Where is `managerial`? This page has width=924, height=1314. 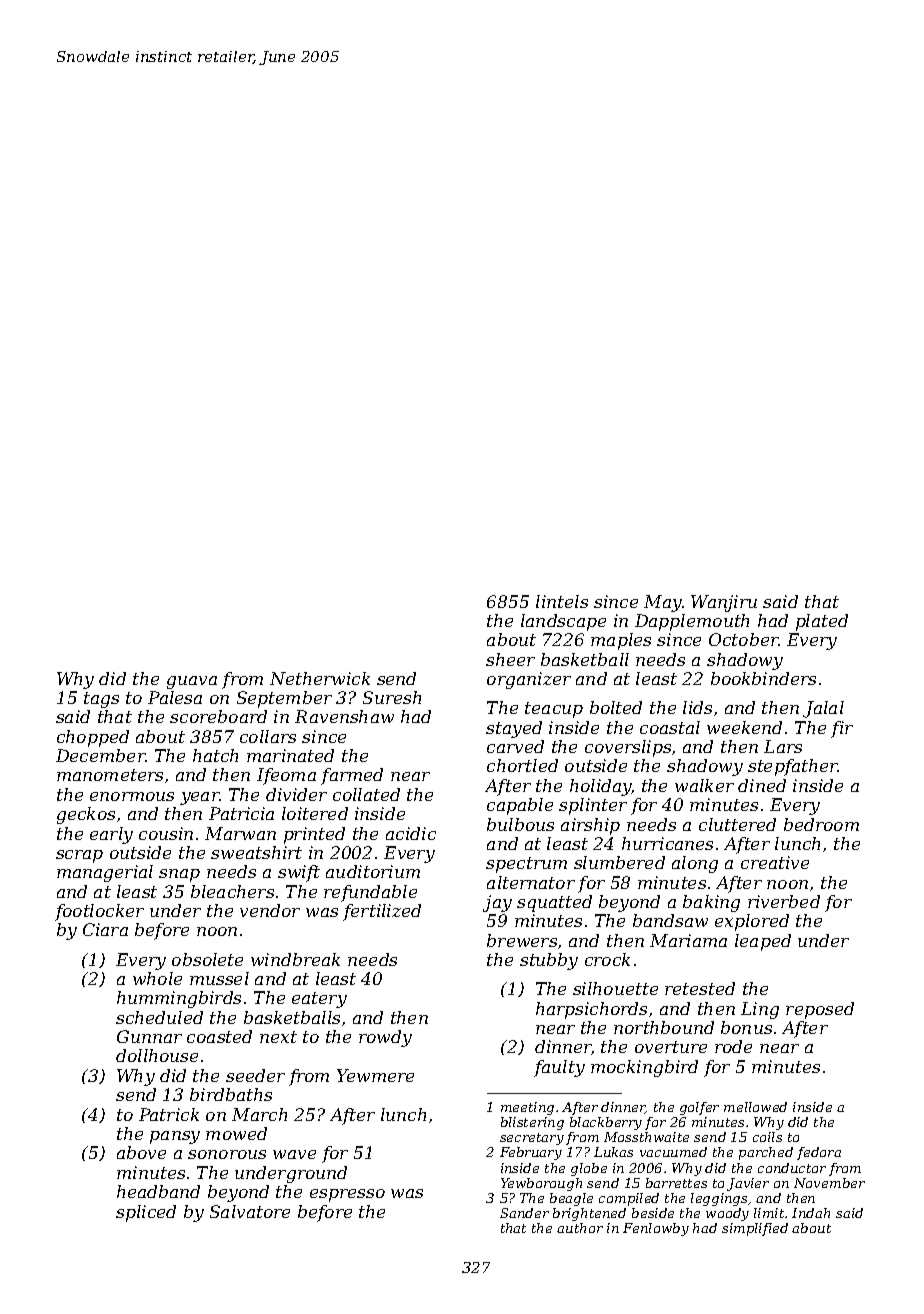
managerial is located at coordinates (105, 873).
